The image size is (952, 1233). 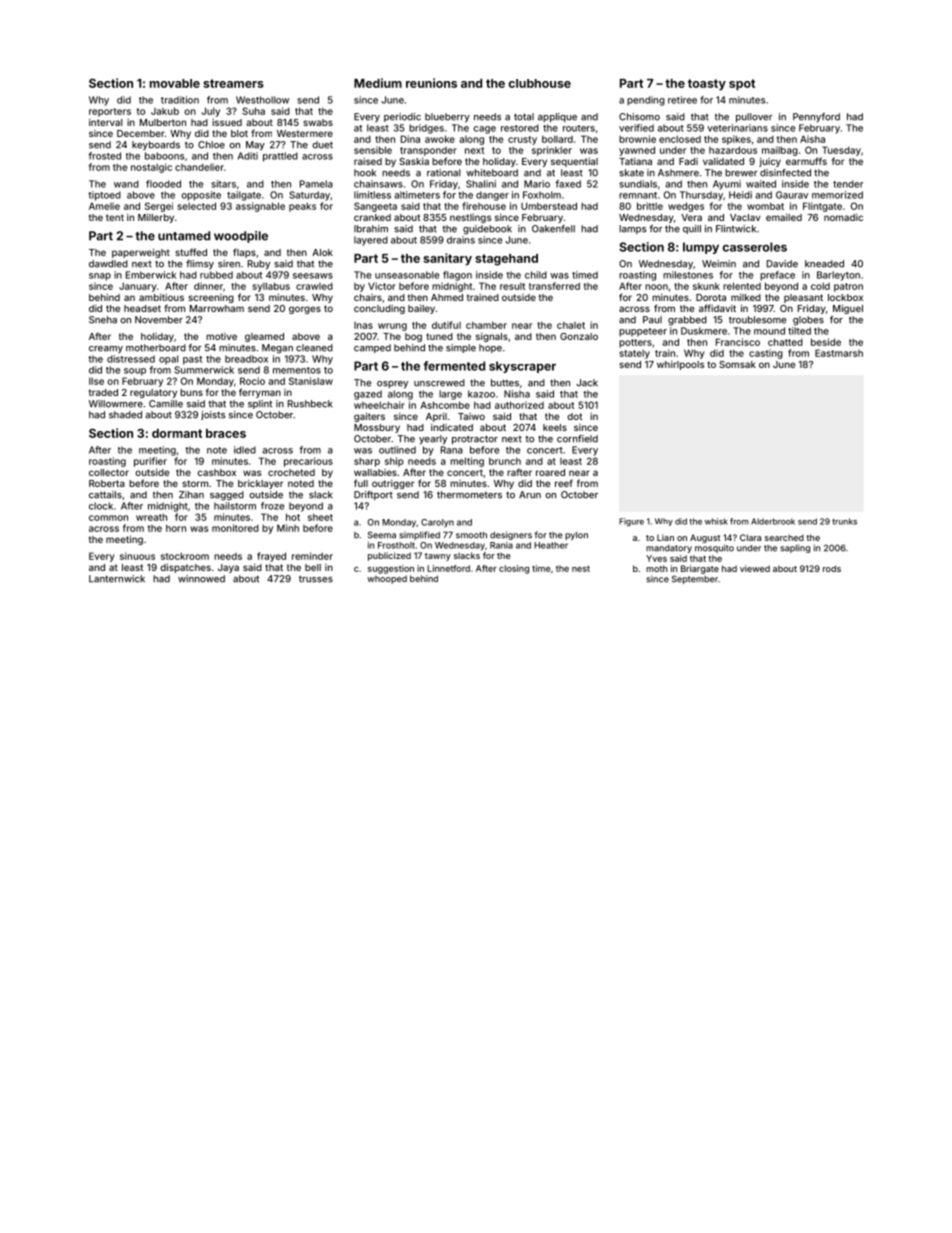 What do you see at coordinates (288, 528) in the screenshot?
I see `Minh` at bounding box center [288, 528].
